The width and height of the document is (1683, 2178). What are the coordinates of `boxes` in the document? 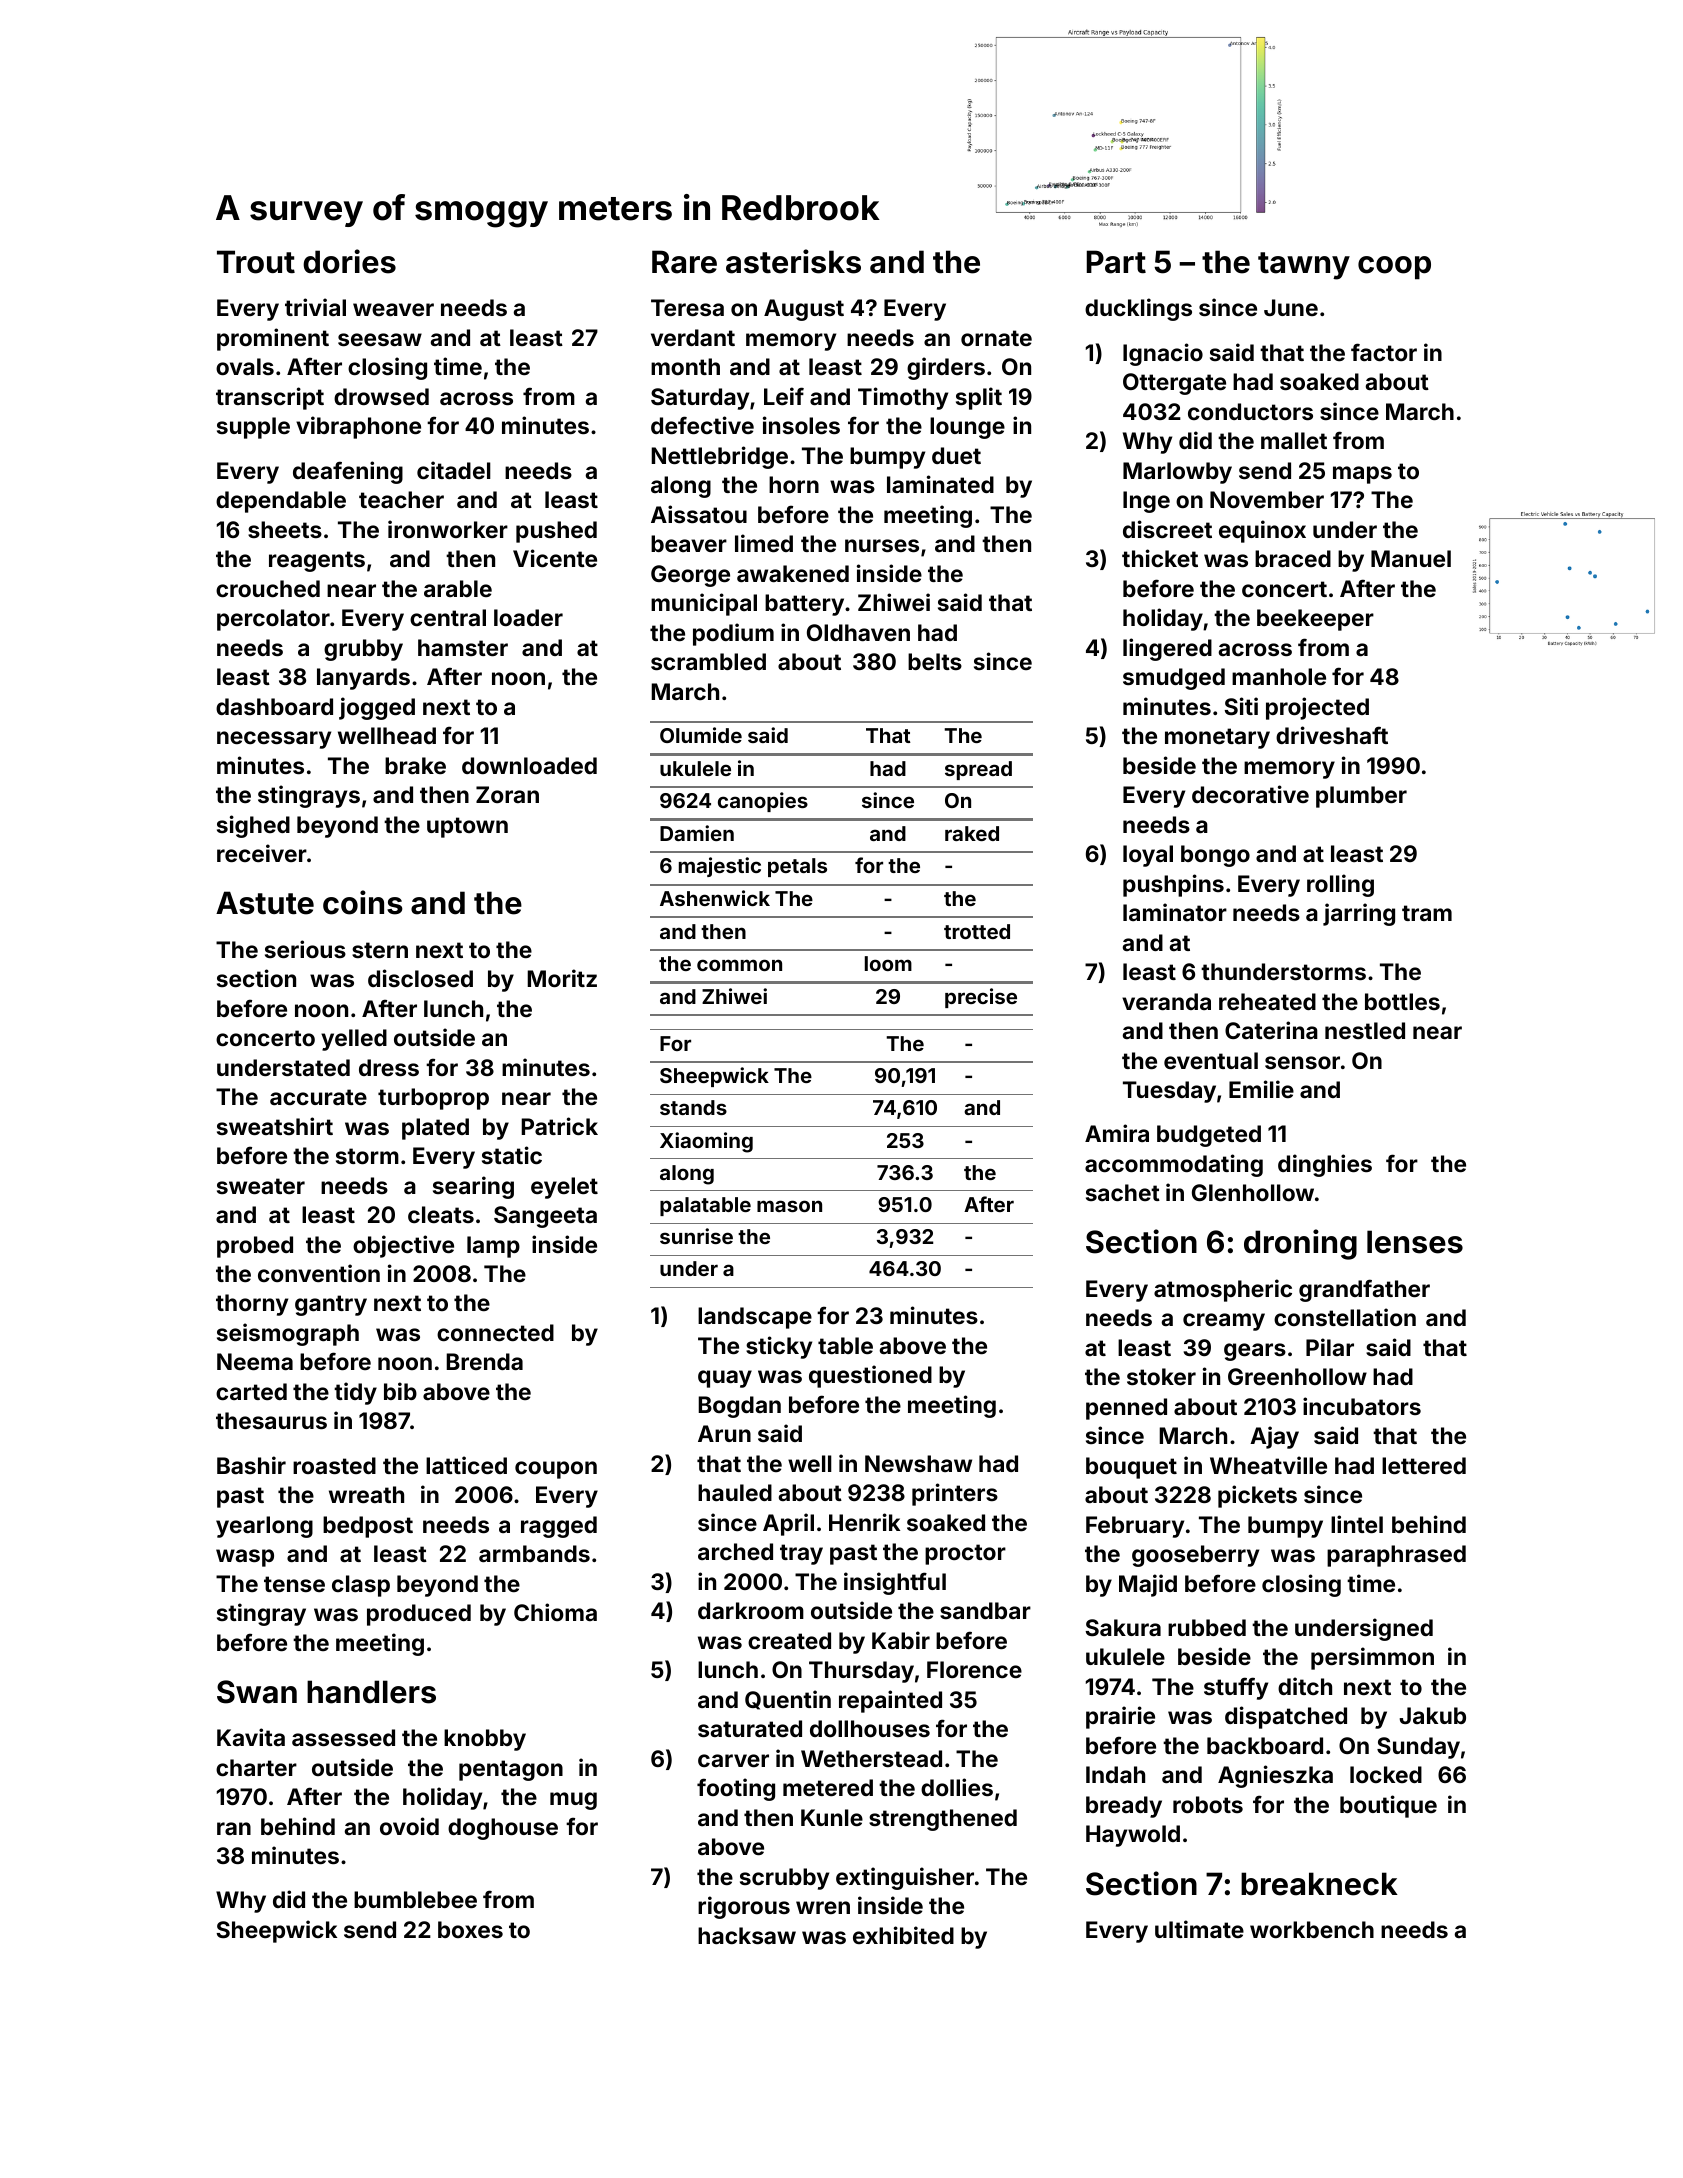 It's located at (470, 1929).
